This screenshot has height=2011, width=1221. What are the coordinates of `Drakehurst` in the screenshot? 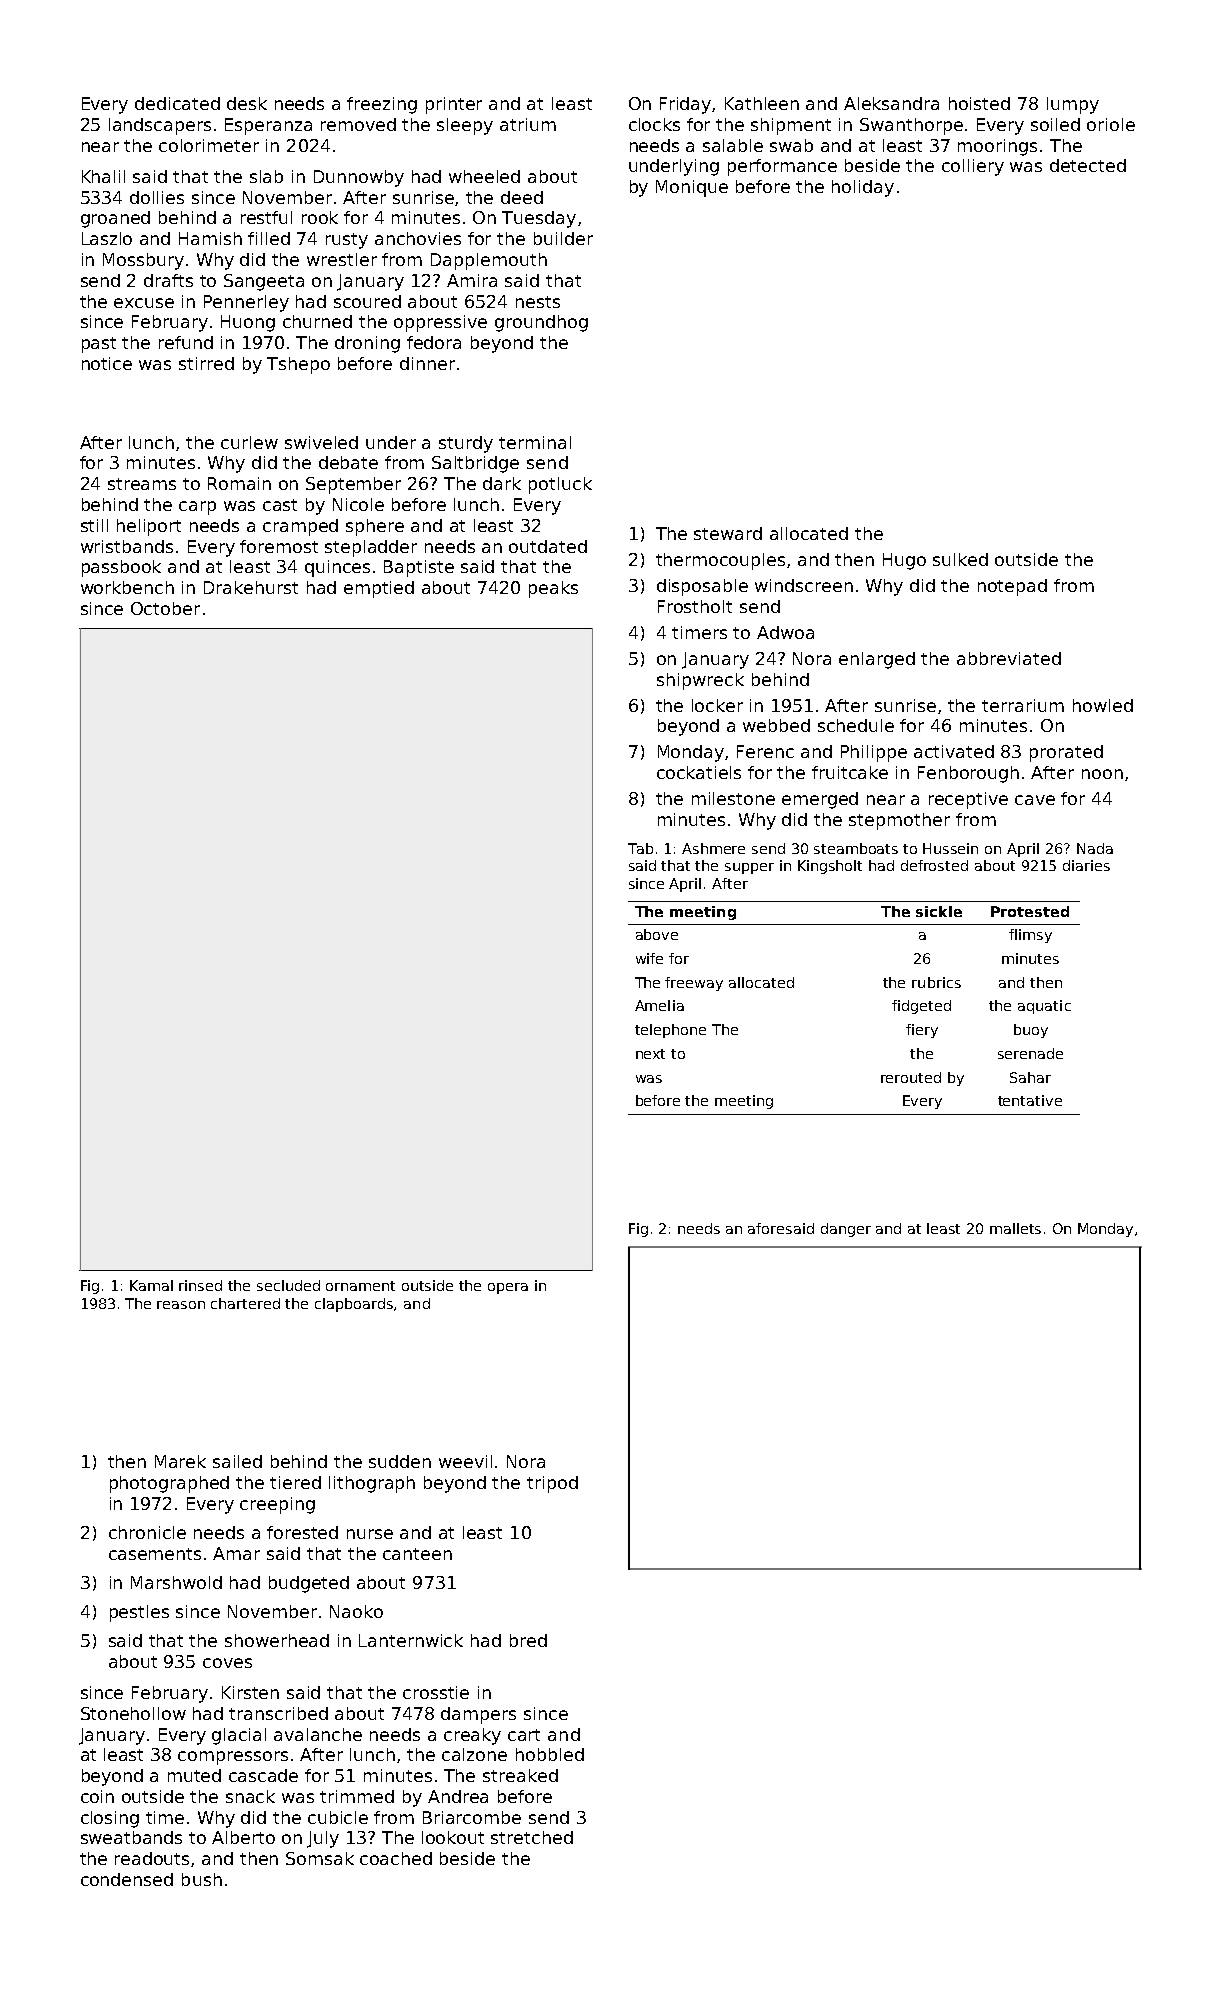 It's located at (251, 587).
